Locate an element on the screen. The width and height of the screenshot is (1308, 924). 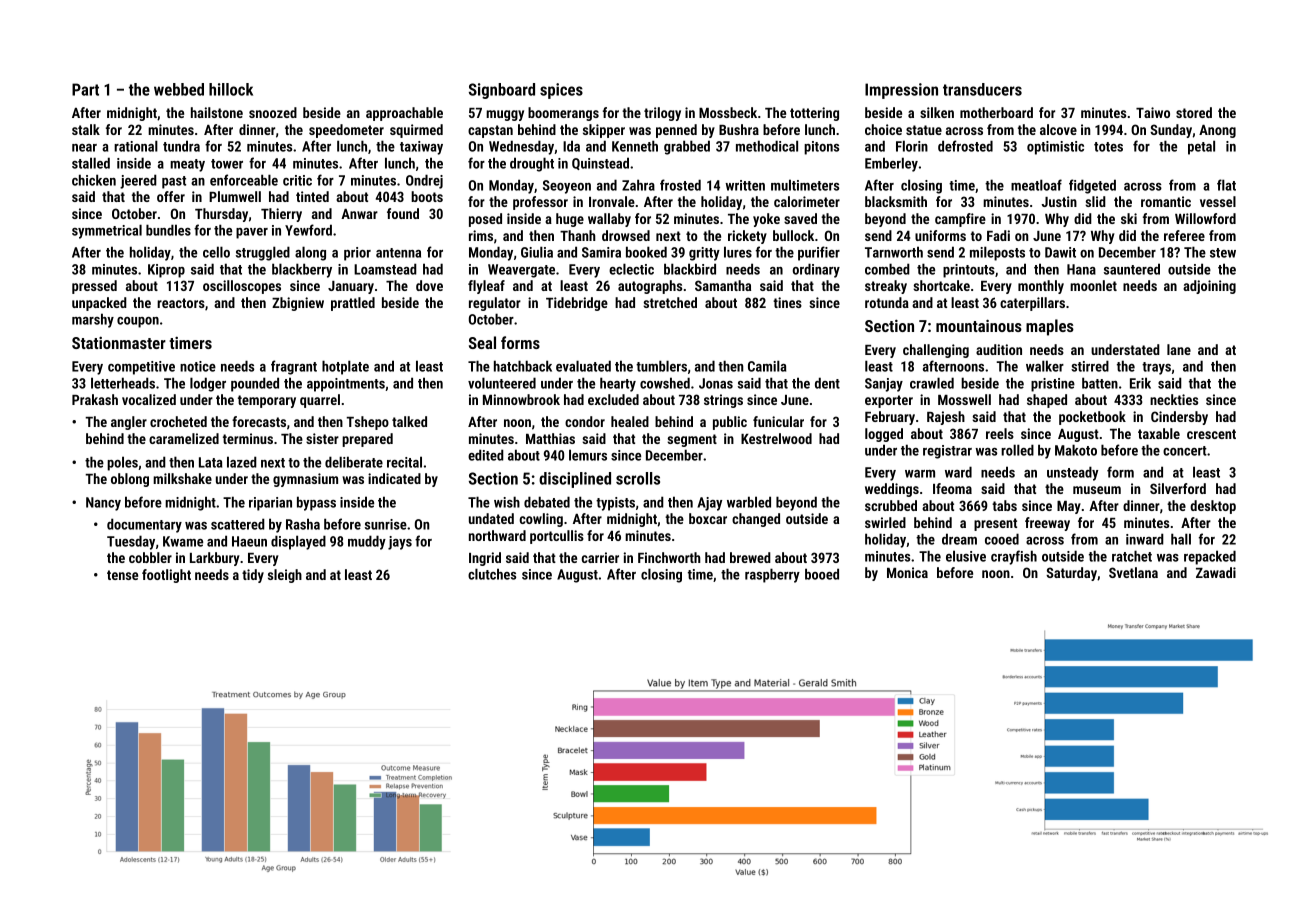
skipper is located at coordinates (604, 131).
